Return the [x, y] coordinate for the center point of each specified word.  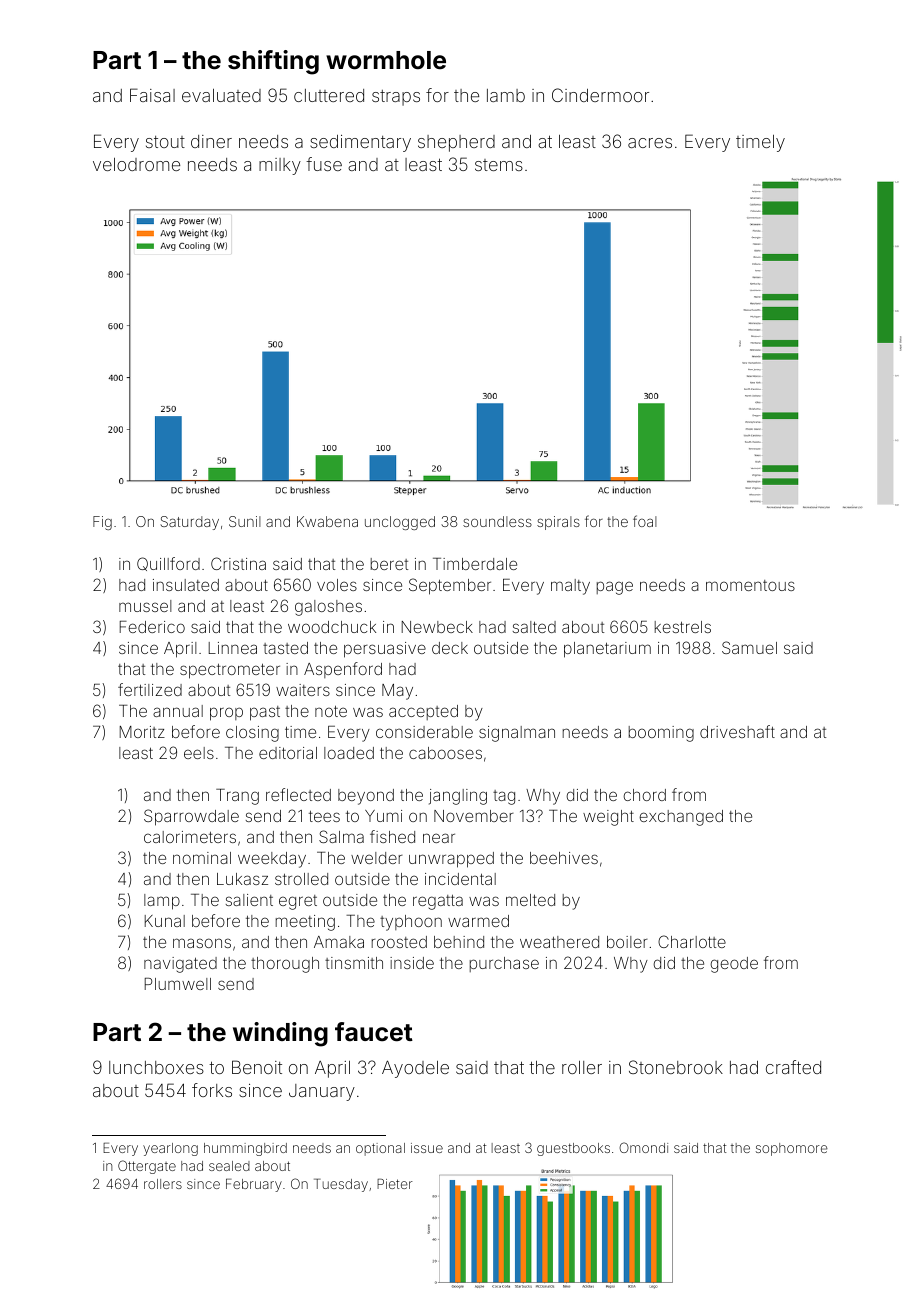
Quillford [168, 564]
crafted [793, 1067]
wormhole [386, 60]
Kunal [165, 921]
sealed [229, 1166]
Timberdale [475, 564]
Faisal [152, 95]
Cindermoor [600, 95]
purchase [504, 964]
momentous [750, 585]
